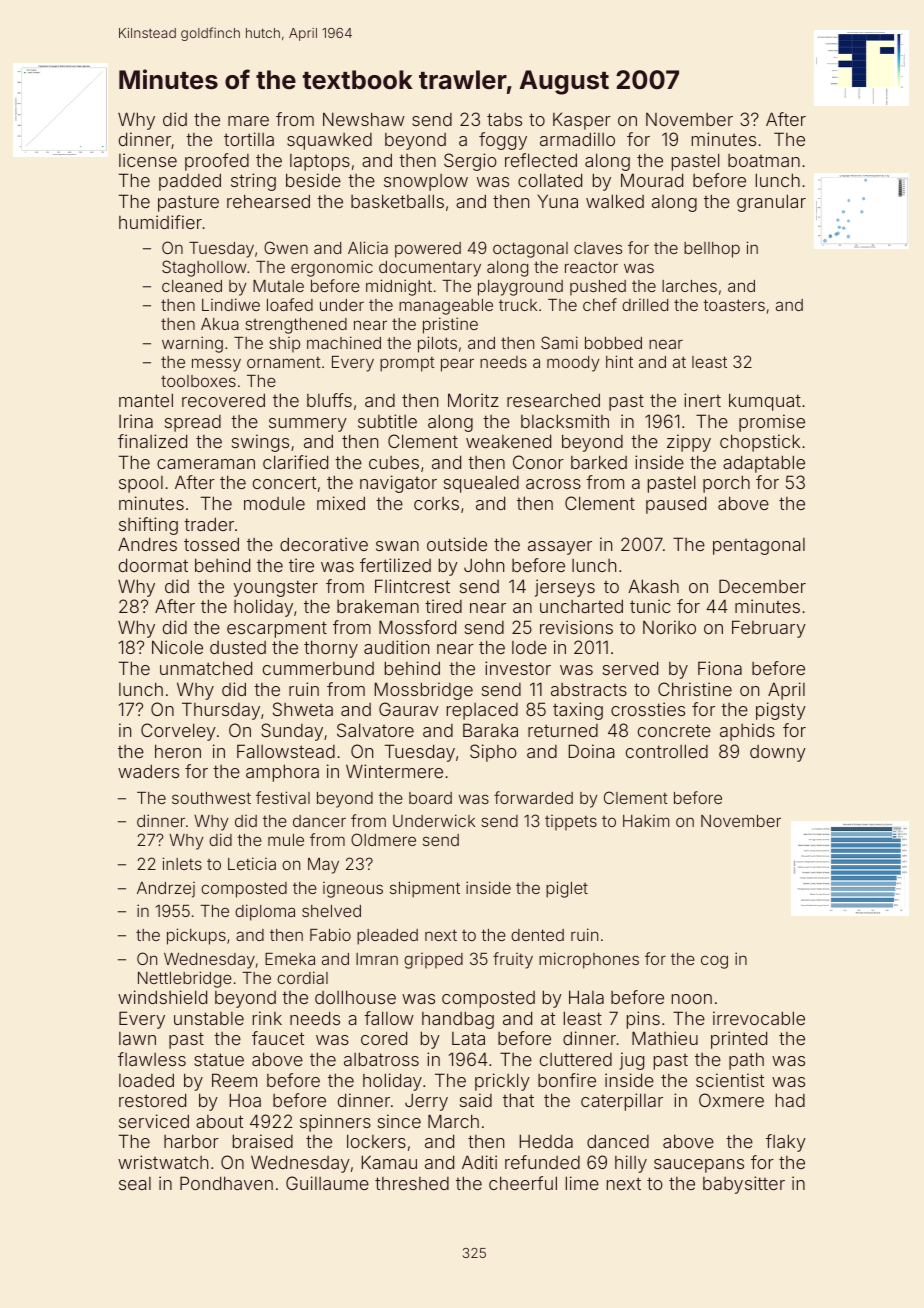  What do you see at coordinates (396, 647) in the image?
I see `audition` at bounding box center [396, 647].
